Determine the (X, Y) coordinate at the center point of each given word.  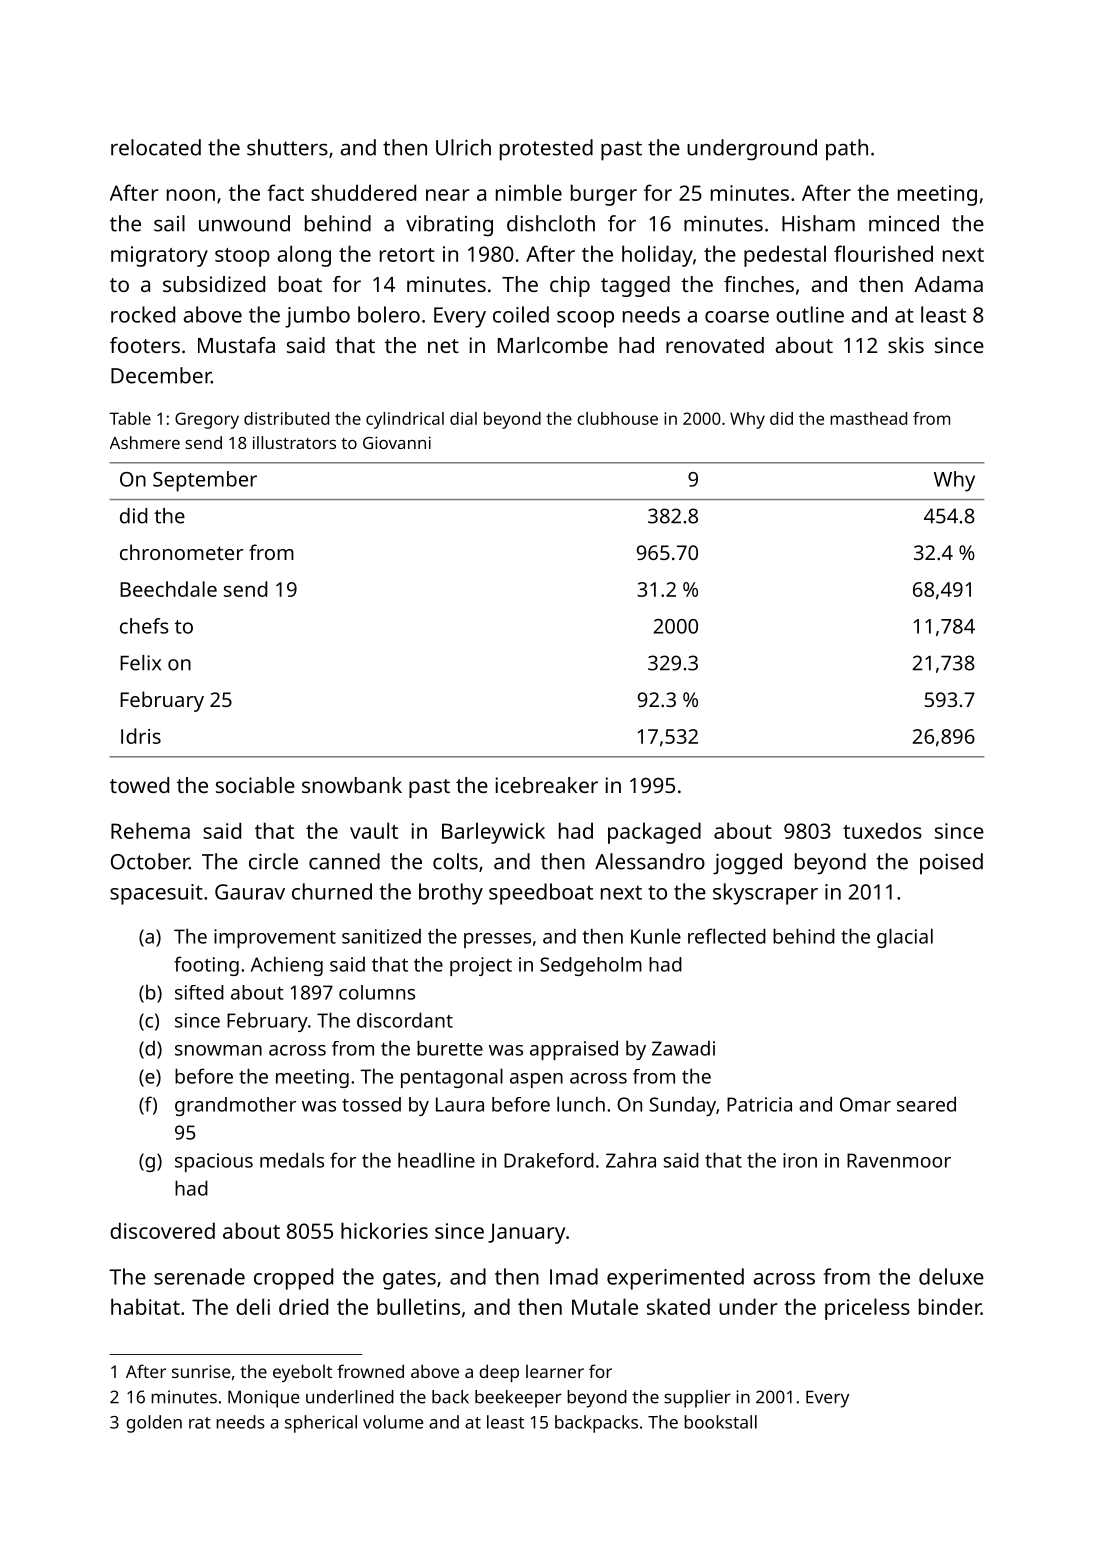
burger (604, 195)
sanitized (381, 936)
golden (154, 1424)
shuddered (363, 192)
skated (678, 1306)
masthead (868, 418)
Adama (948, 284)
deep (499, 1373)
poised (951, 864)
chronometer (182, 552)
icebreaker (546, 785)
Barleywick (493, 833)
